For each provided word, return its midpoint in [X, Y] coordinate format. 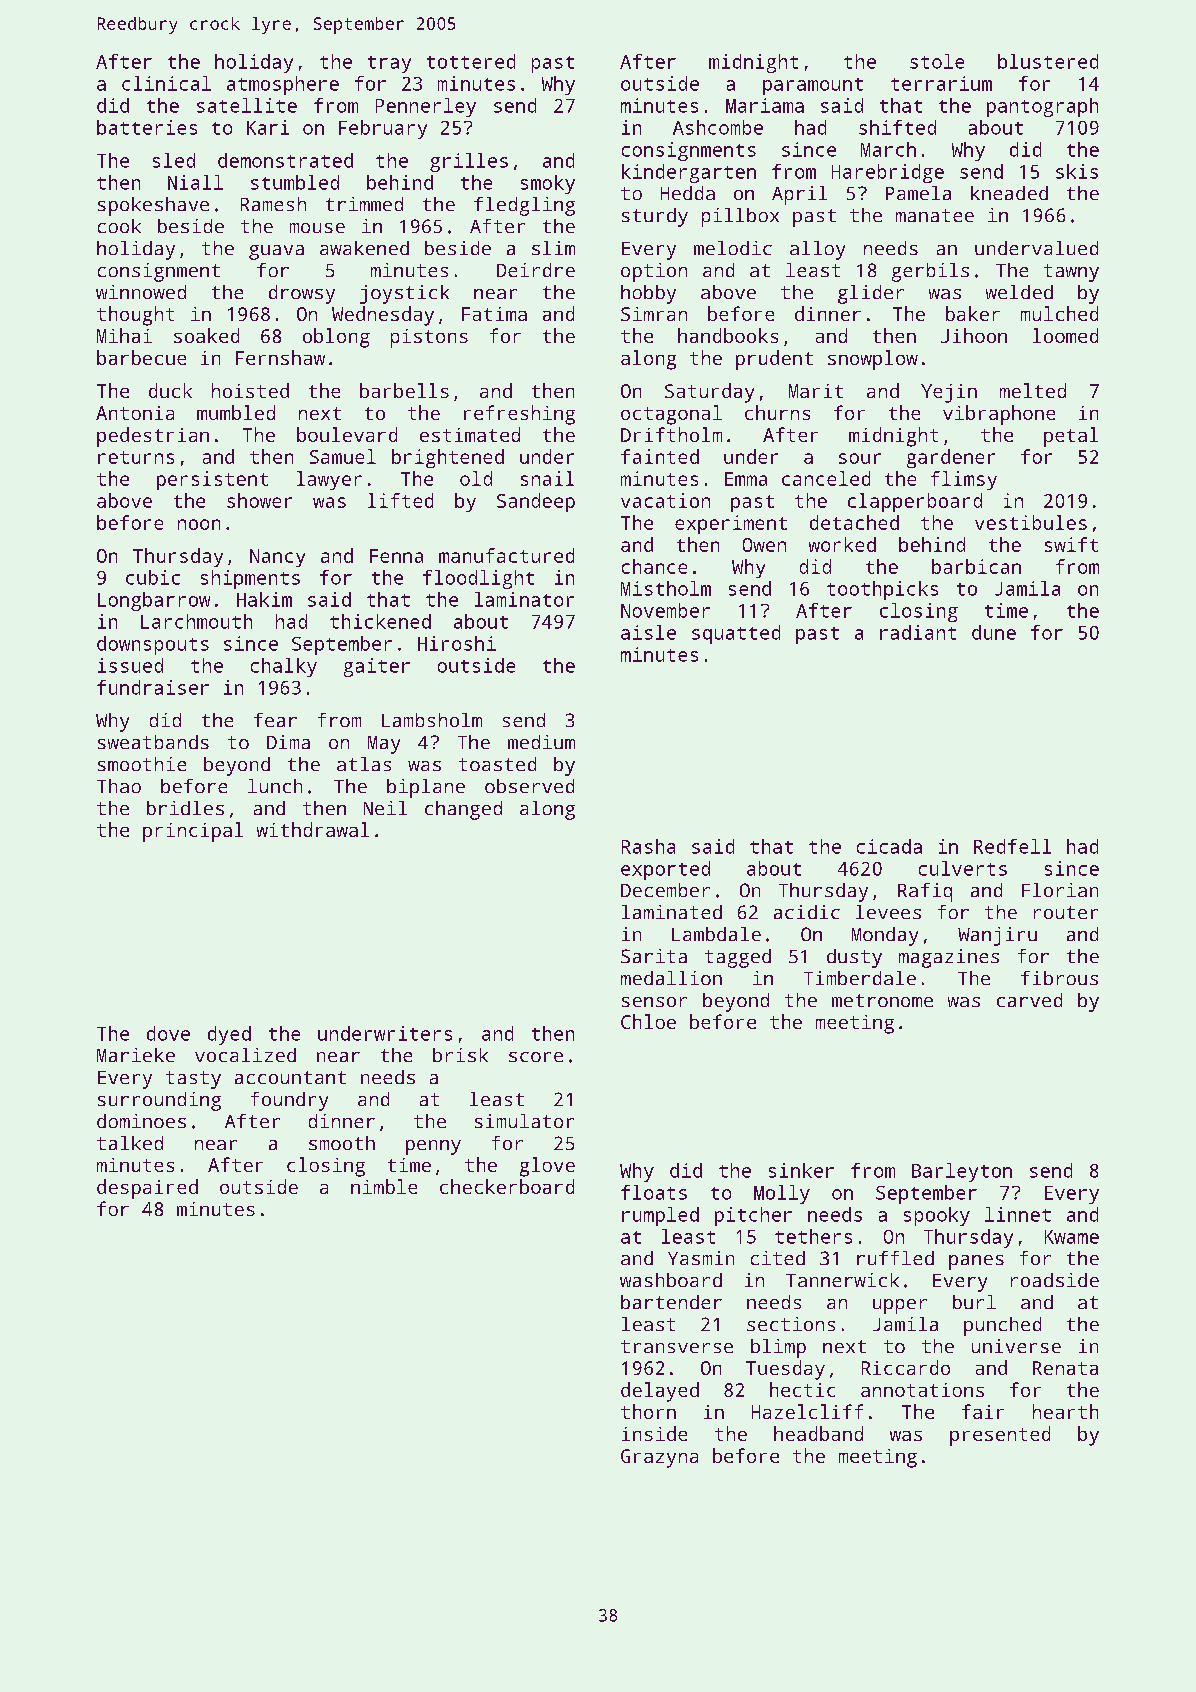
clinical [166, 83]
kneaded [1009, 193]
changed [463, 810]
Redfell [1012, 846]
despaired [147, 1189]
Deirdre [536, 270]
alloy [817, 250]
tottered [471, 61]
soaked [206, 335]
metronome [882, 1000]
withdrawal [313, 829]
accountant [290, 1077]
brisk [460, 1055]
